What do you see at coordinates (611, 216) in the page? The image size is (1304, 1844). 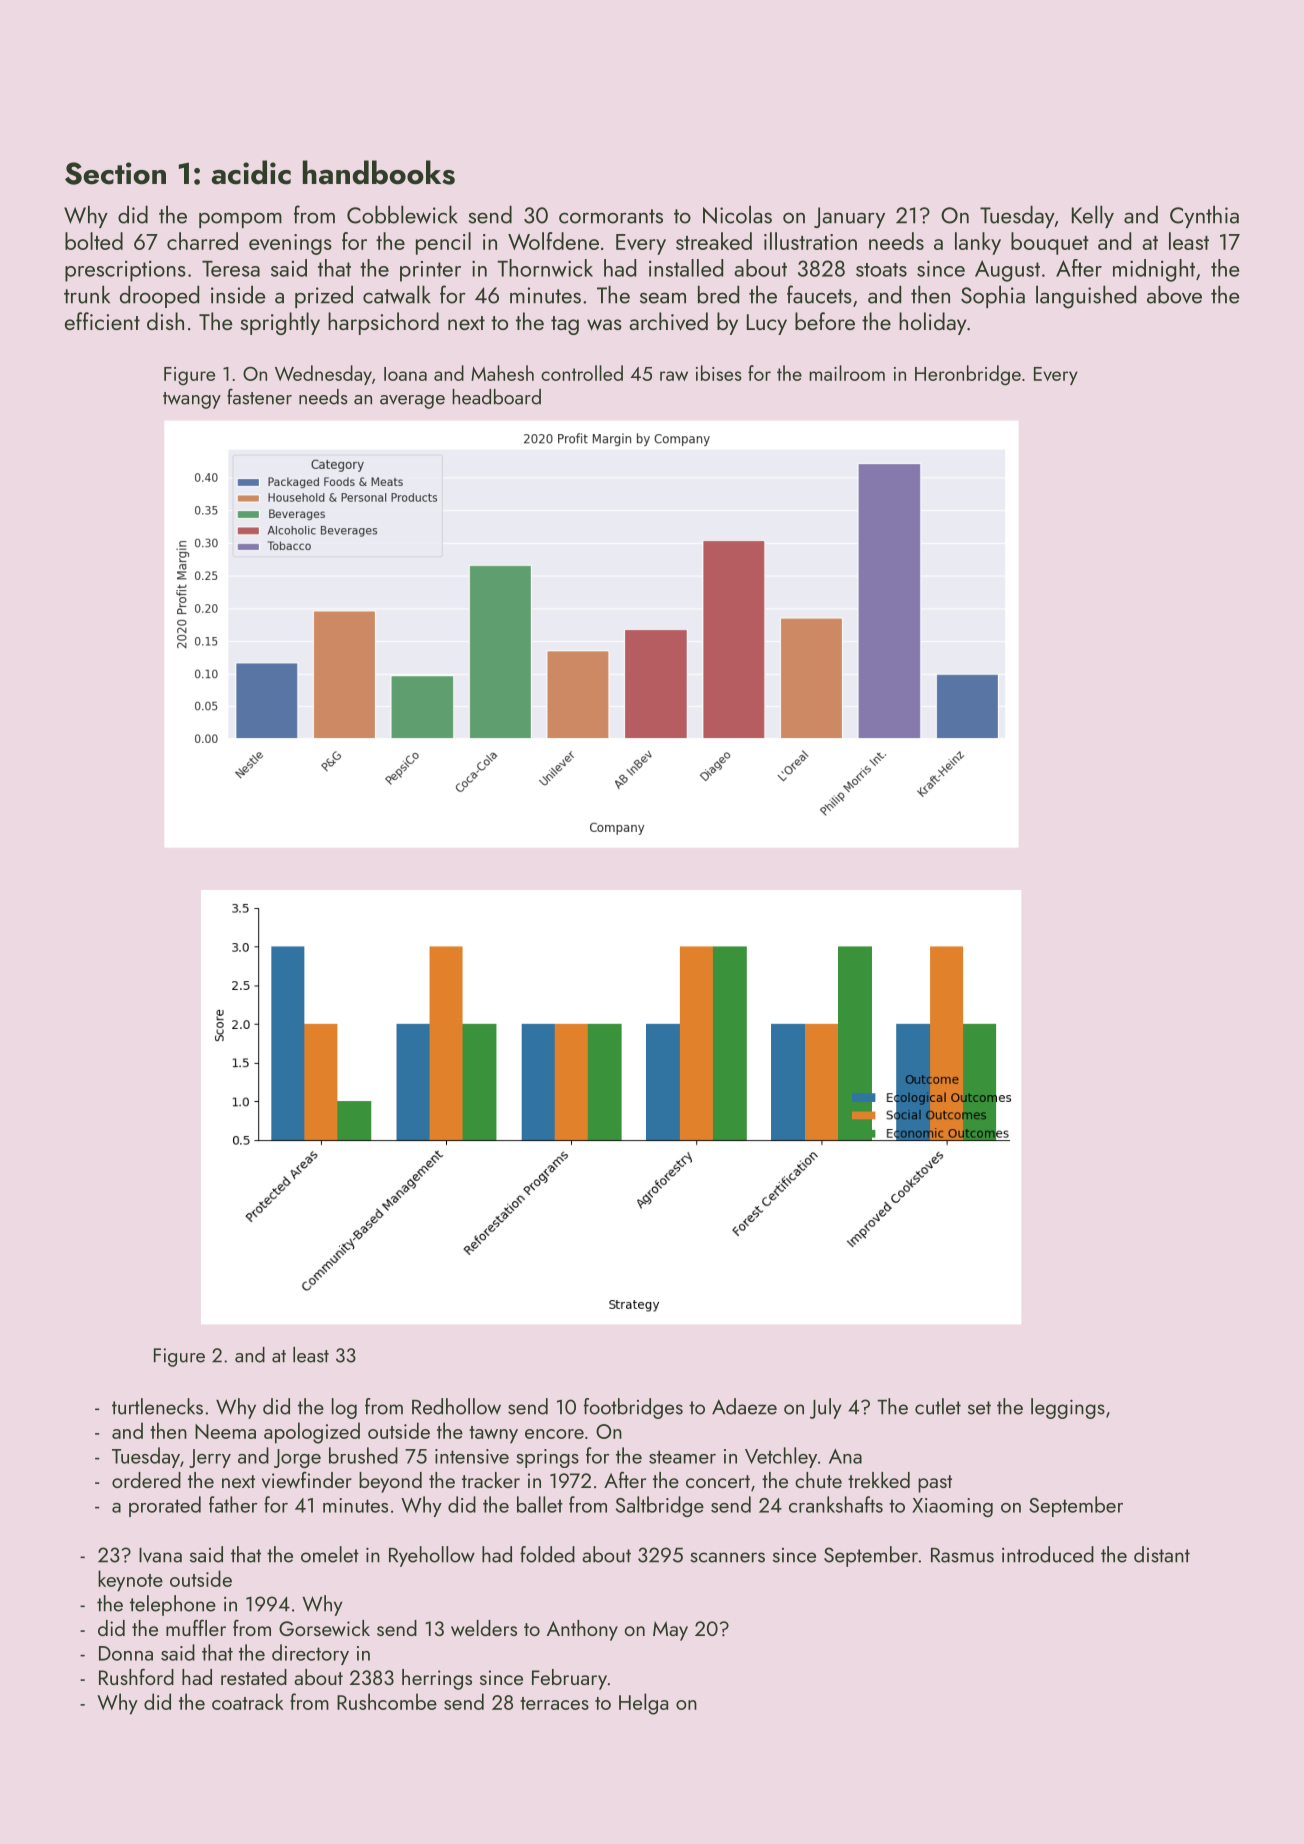 I see `cormorants` at bounding box center [611, 216].
